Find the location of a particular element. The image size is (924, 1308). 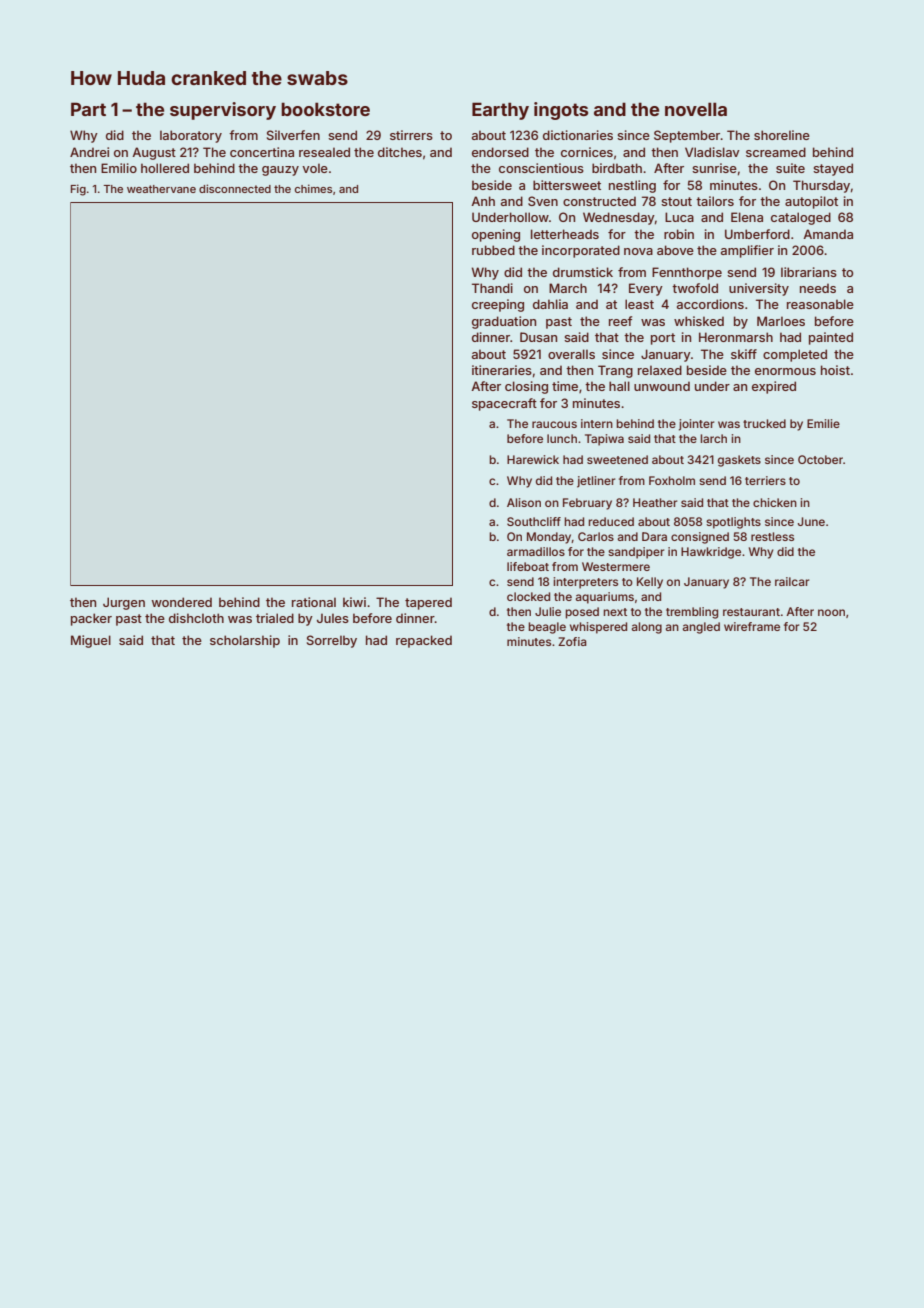

time is located at coordinates (565, 386).
